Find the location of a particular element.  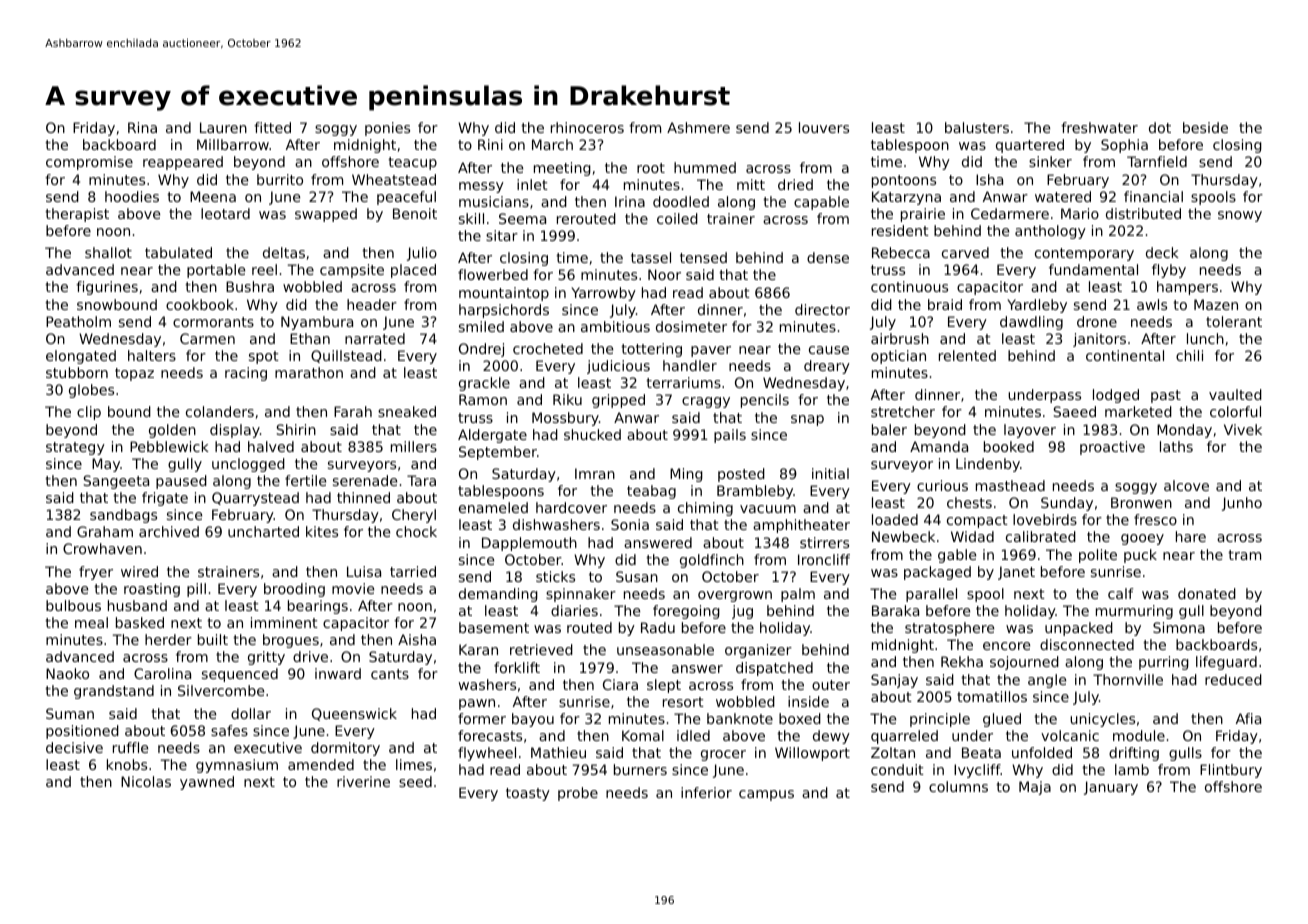

dried is located at coordinates (795, 184).
